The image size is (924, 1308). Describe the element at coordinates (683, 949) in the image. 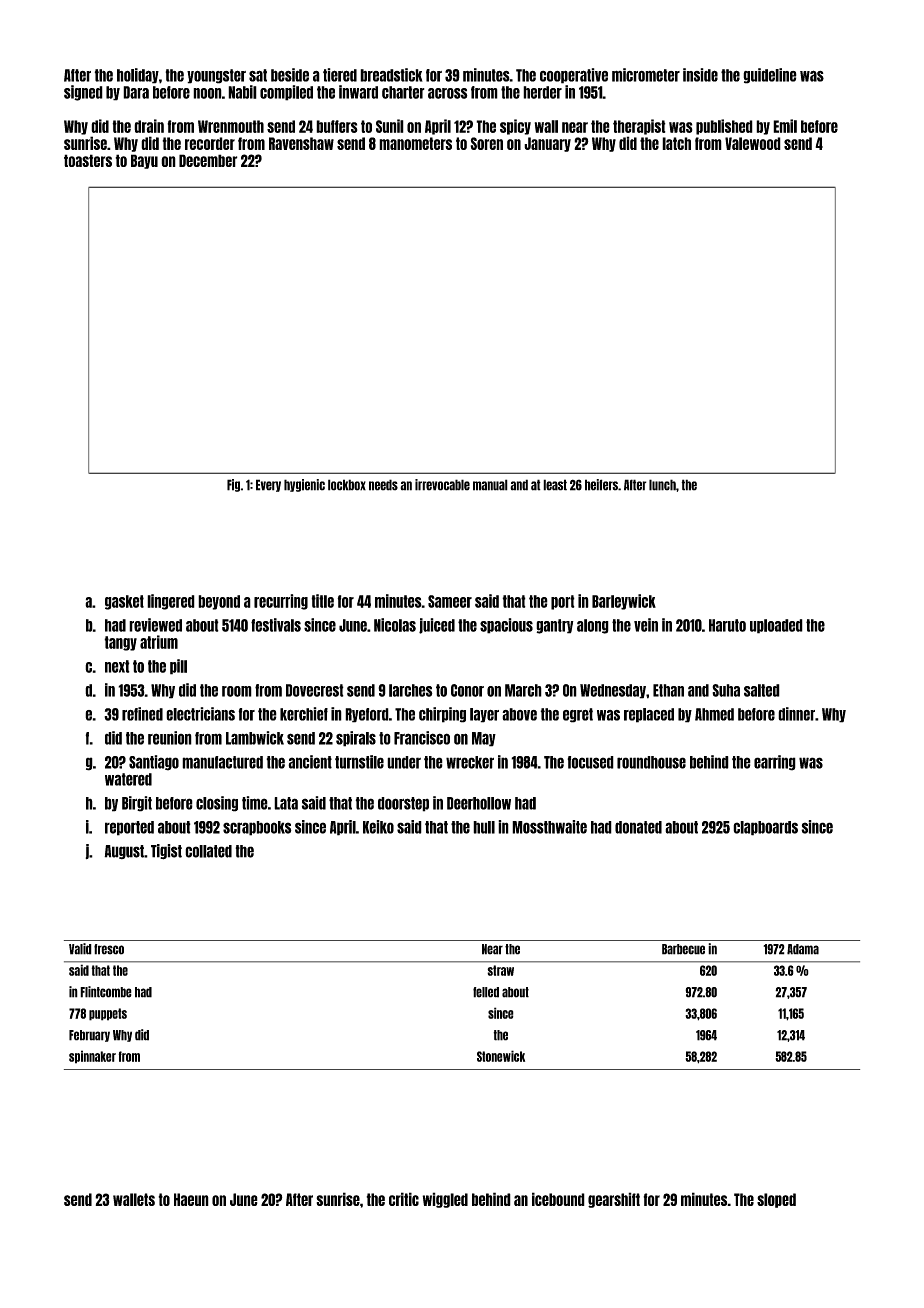

I see `Barbecue` at that location.
